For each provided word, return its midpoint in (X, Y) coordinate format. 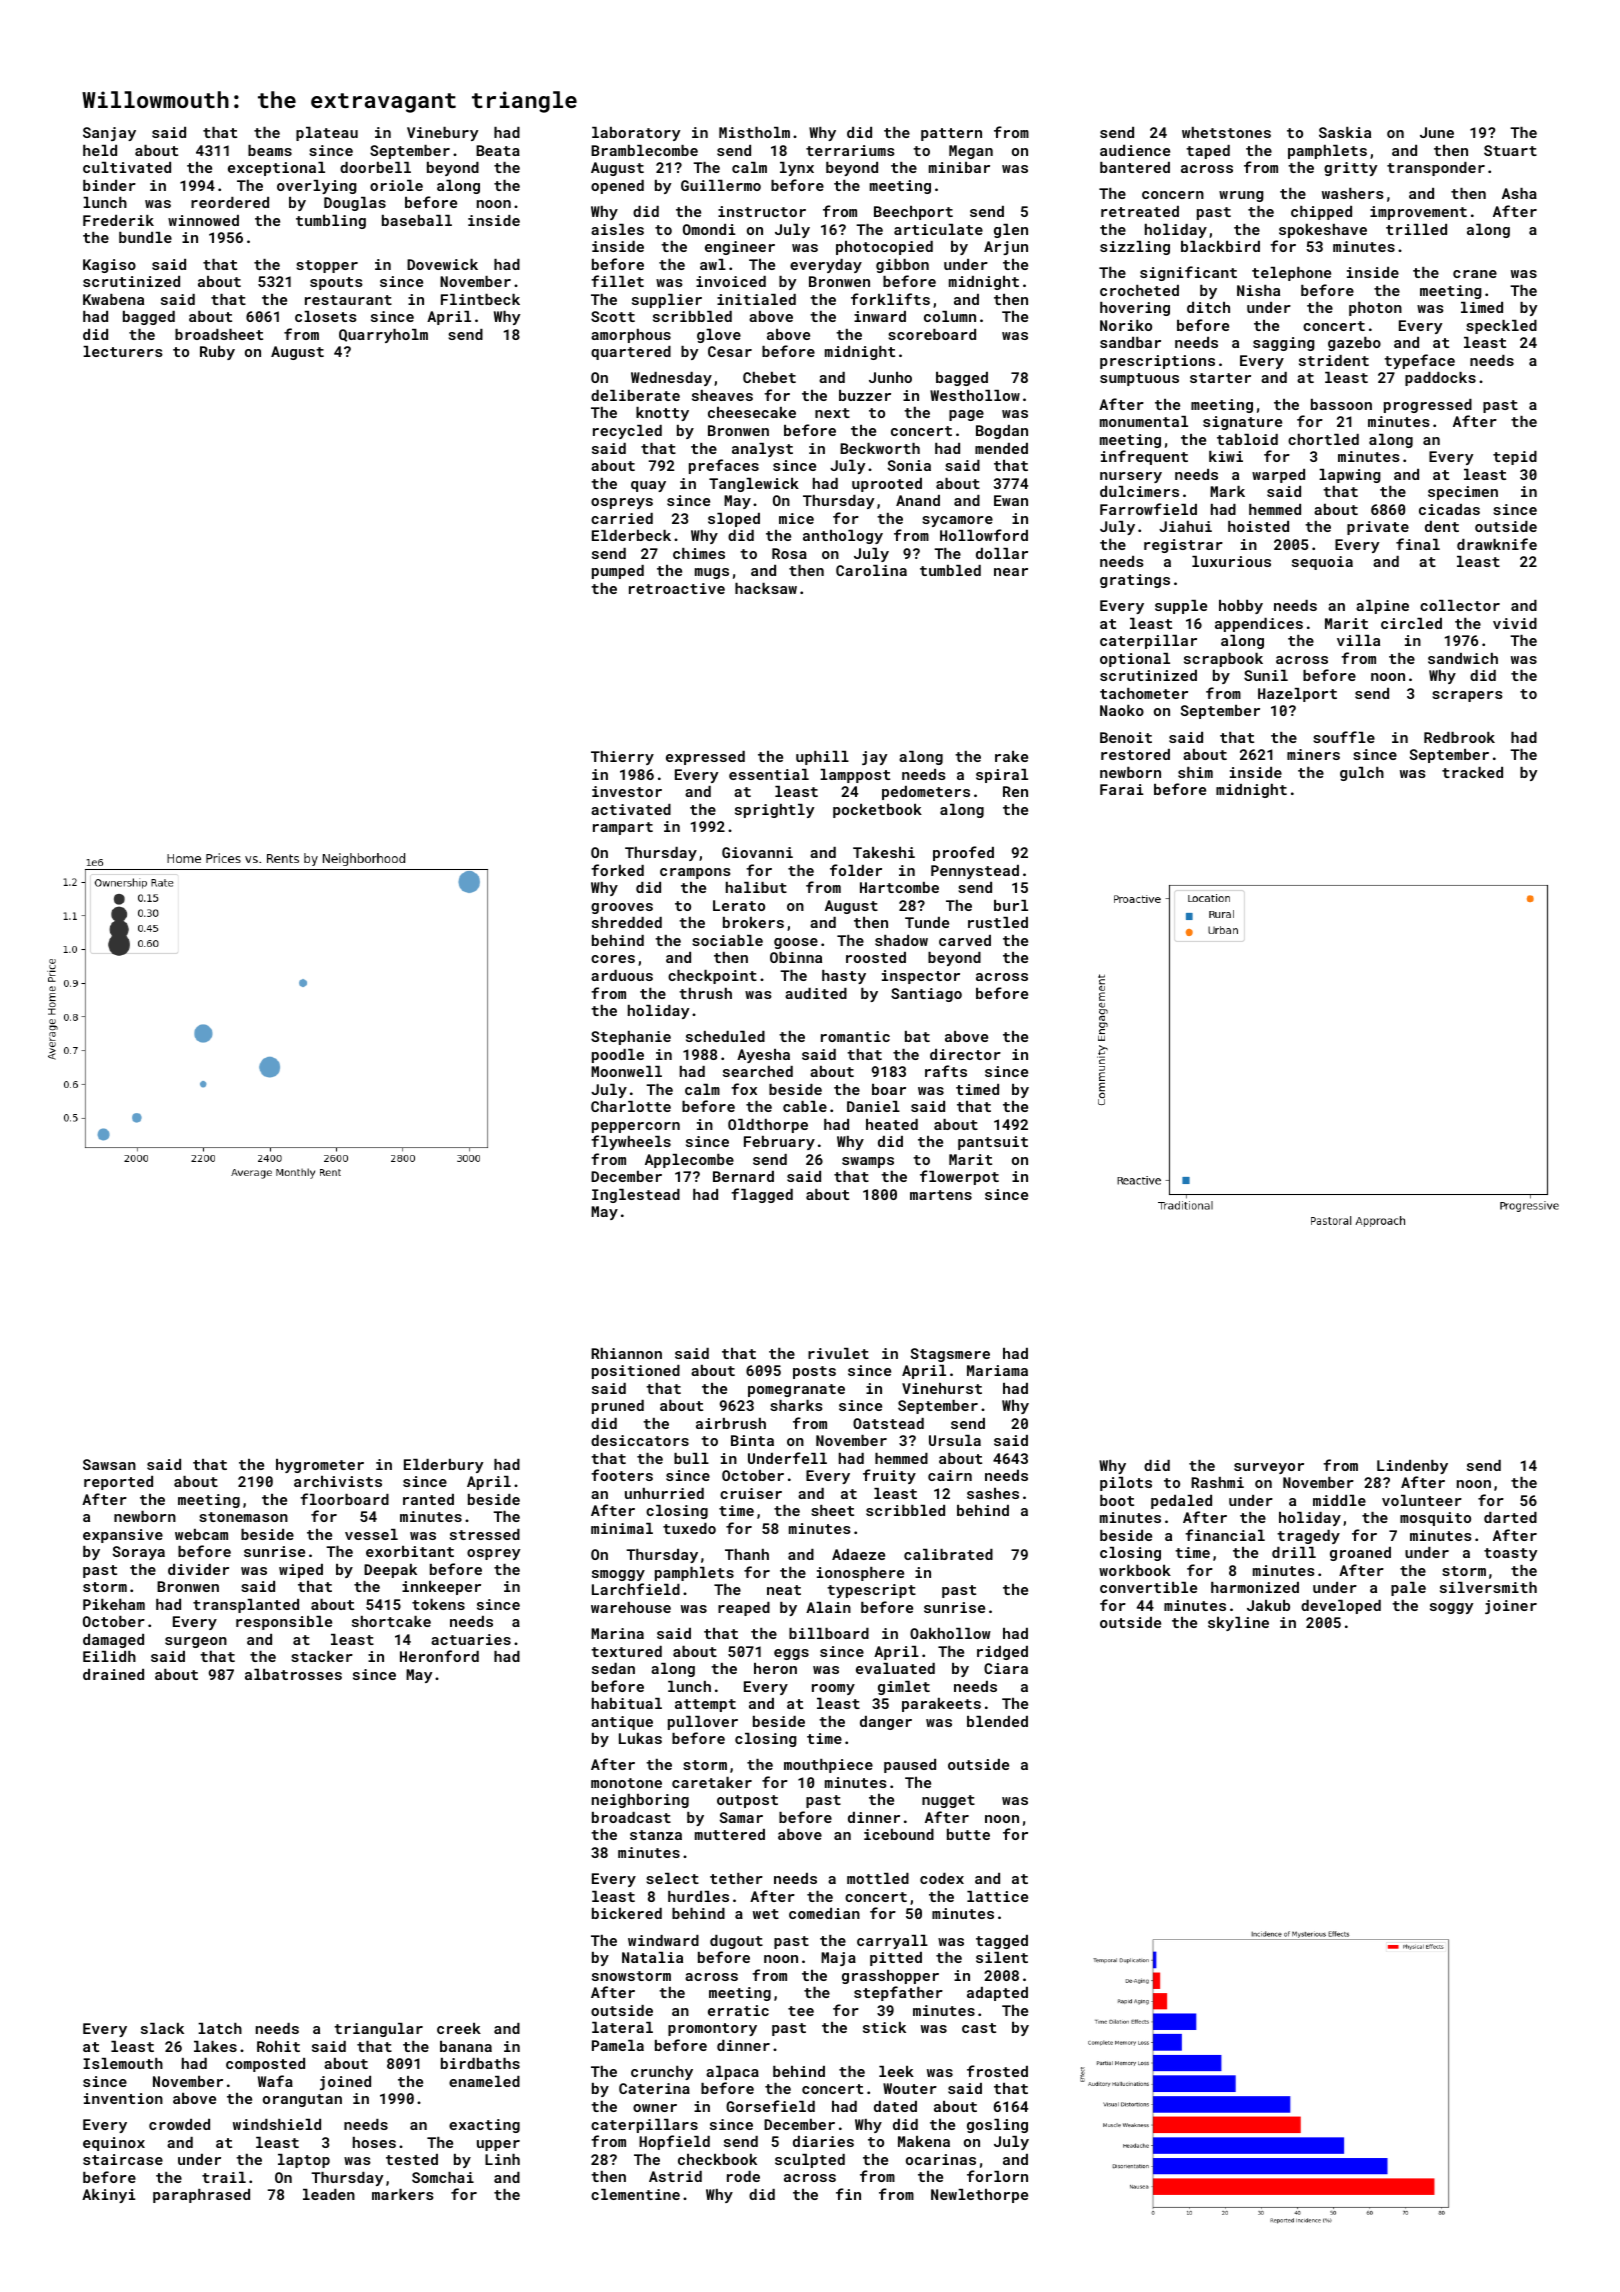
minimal (622, 1528)
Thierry (622, 758)
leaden (329, 2194)
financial (1225, 1535)
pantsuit (993, 1143)
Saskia (1345, 132)
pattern (951, 134)
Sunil (1266, 675)
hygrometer (320, 1466)
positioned (636, 1372)
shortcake (391, 1621)
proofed (963, 853)
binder (109, 185)
